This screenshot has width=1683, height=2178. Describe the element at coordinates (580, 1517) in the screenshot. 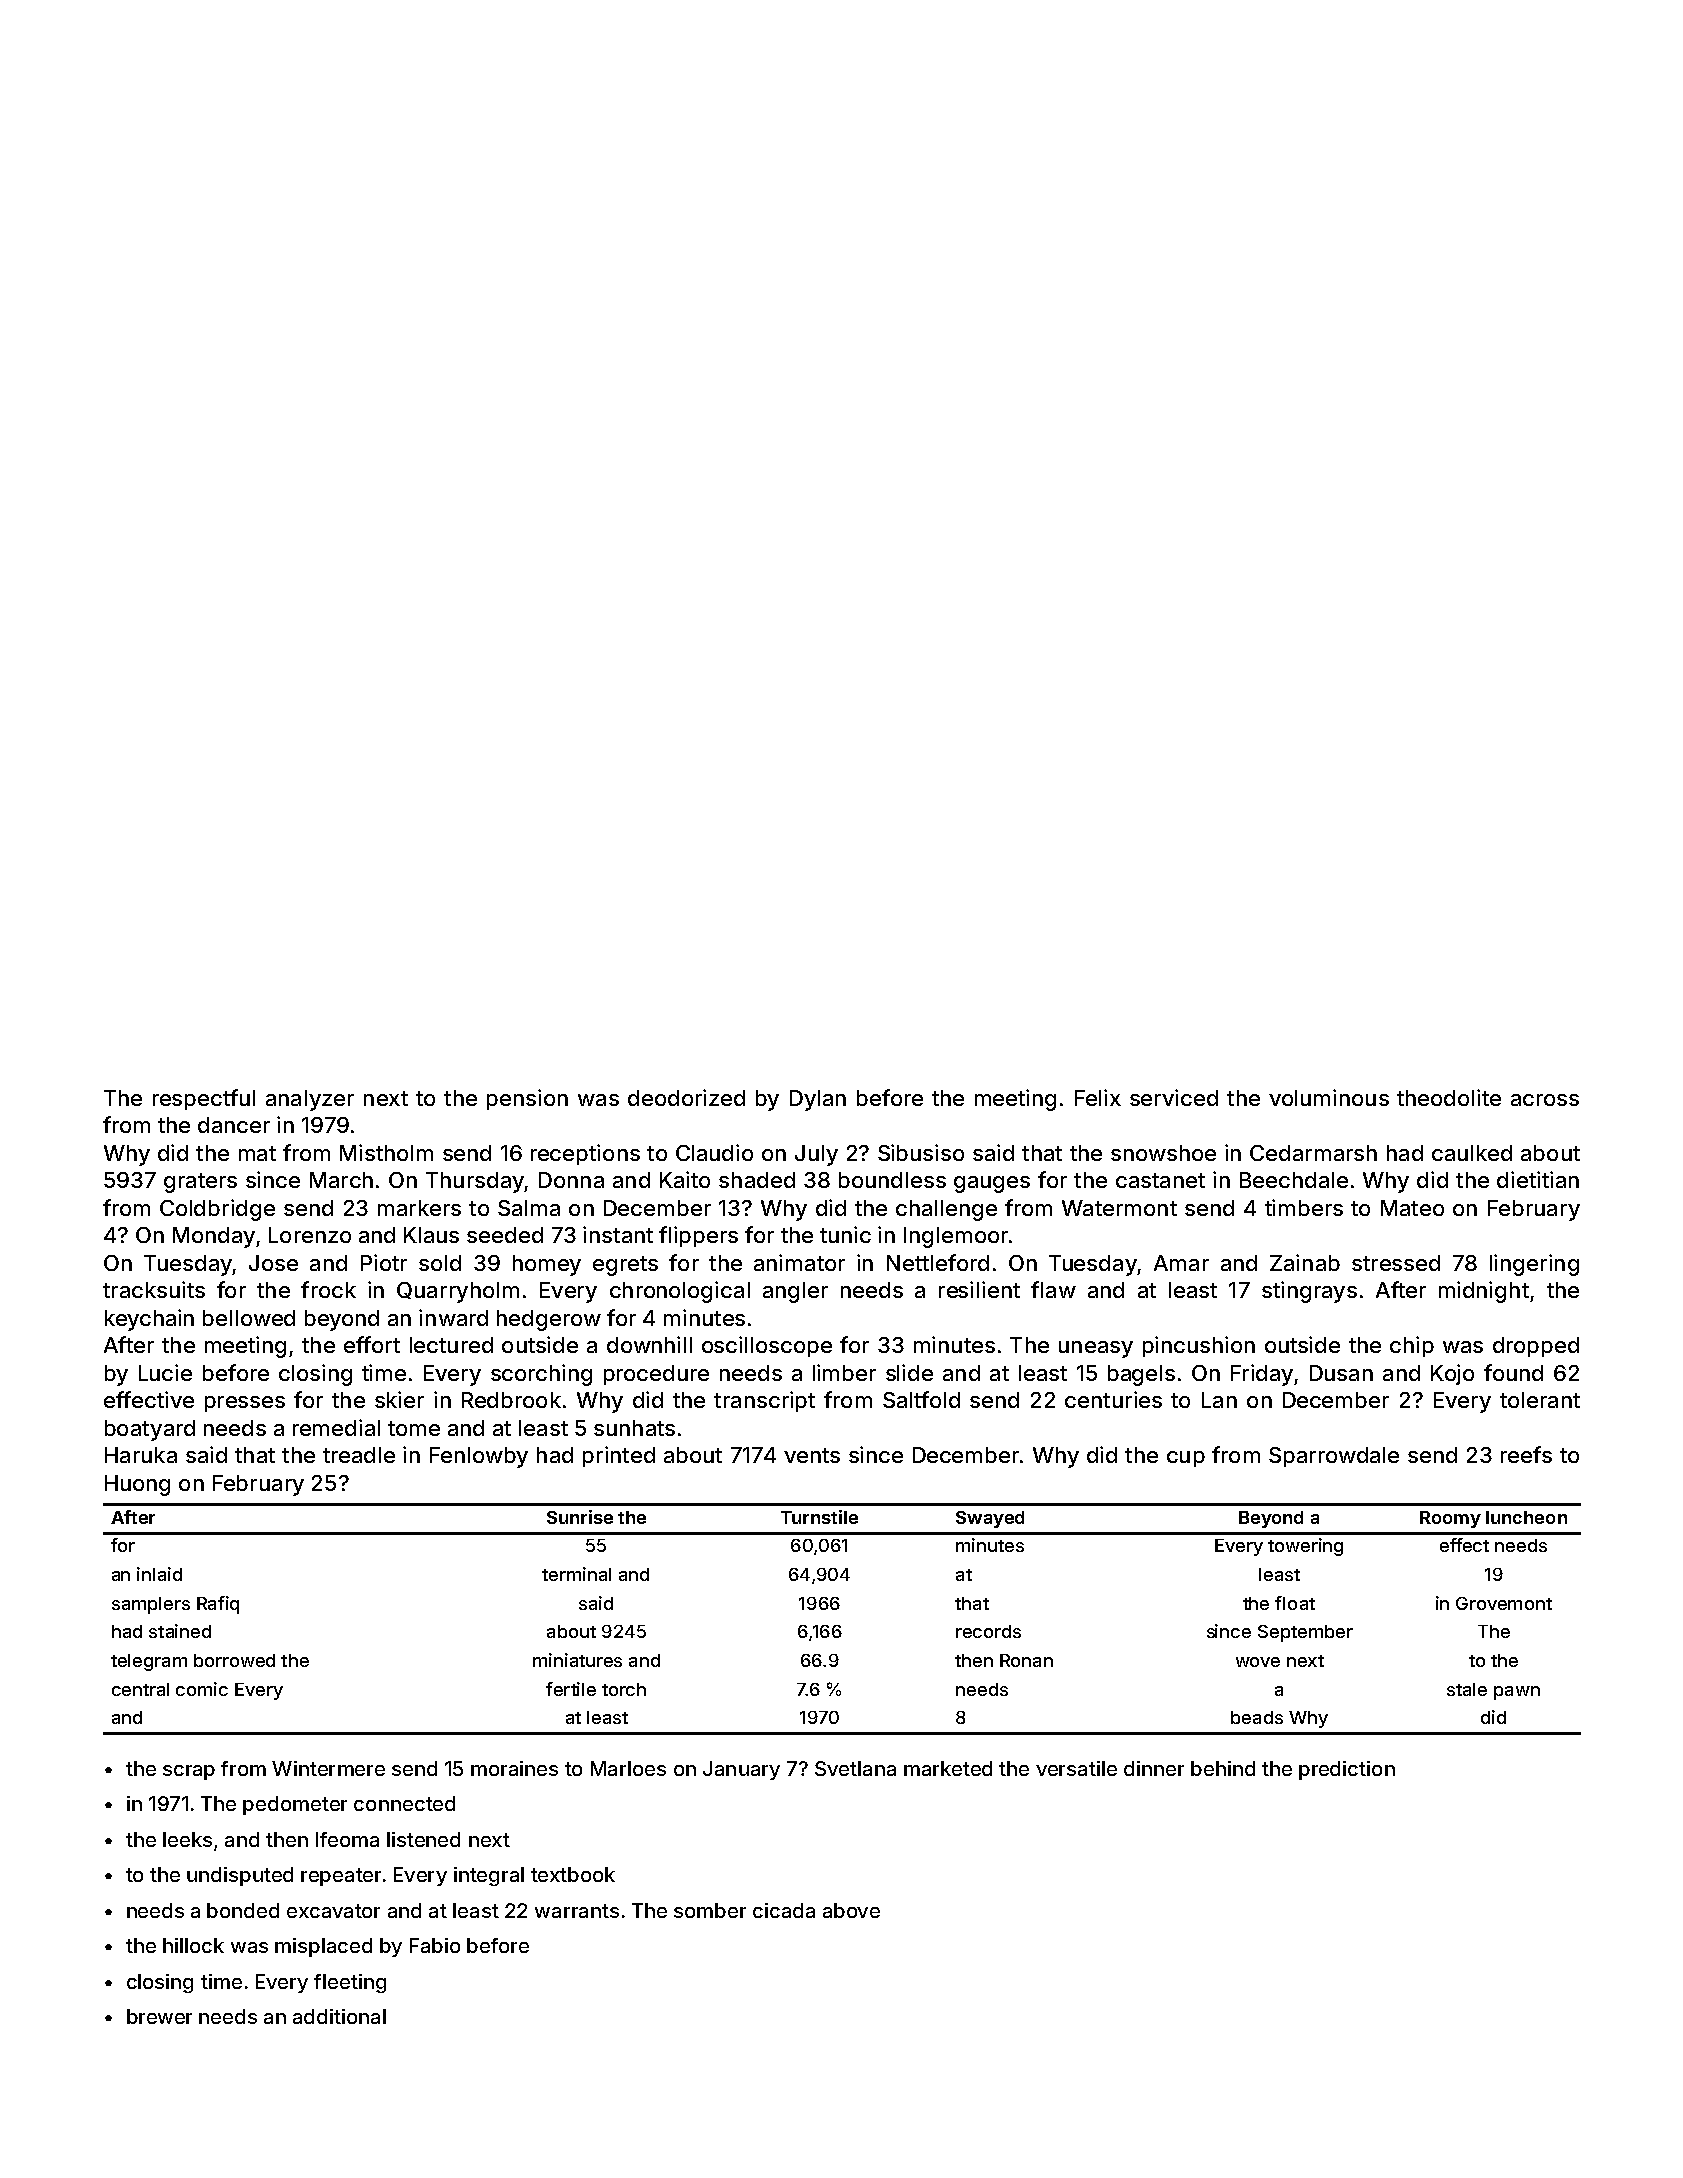

I see `Sunrise` at that location.
